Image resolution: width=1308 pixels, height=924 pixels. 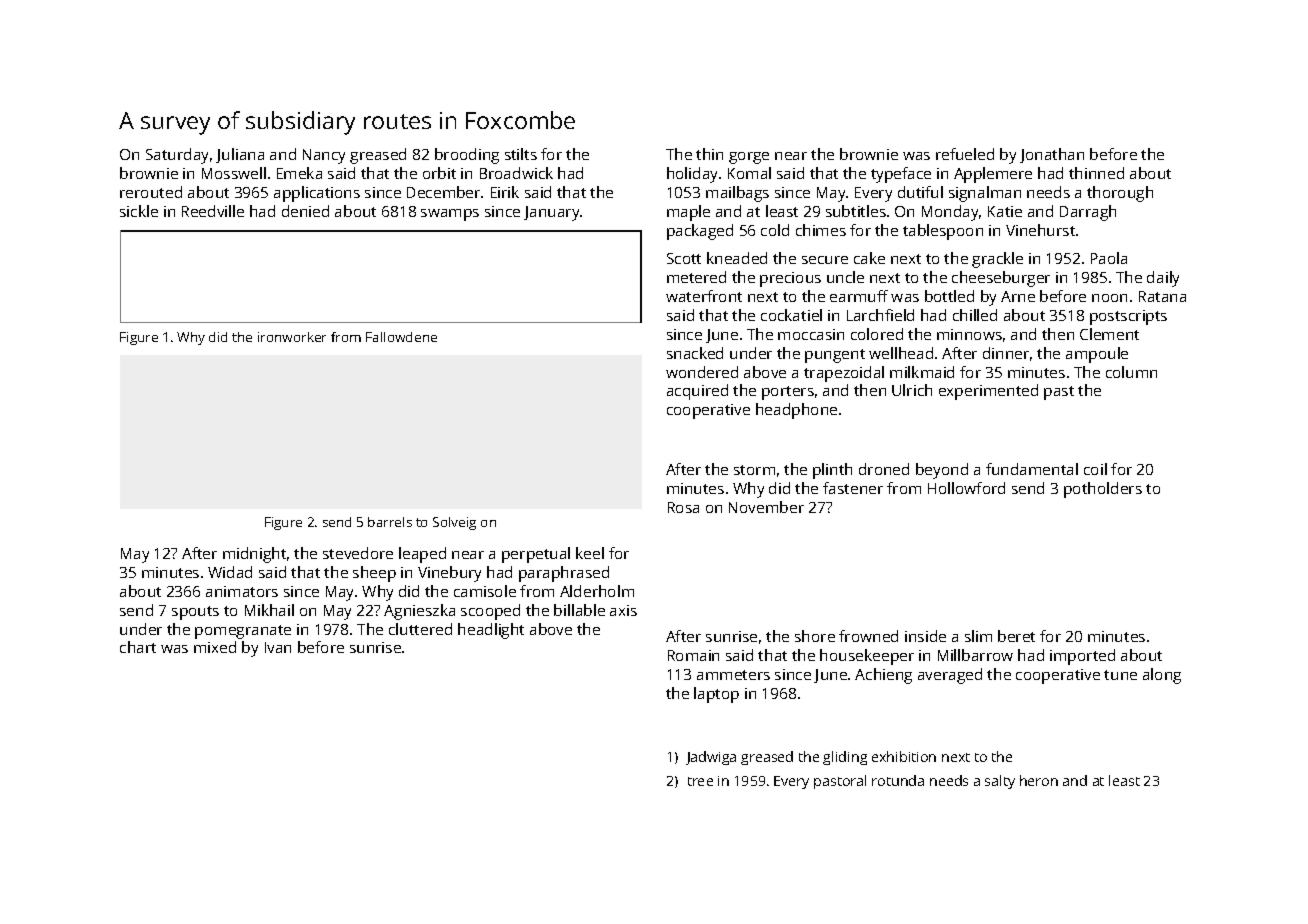 What do you see at coordinates (700, 781) in the page?
I see `tree` at bounding box center [700, 781].
